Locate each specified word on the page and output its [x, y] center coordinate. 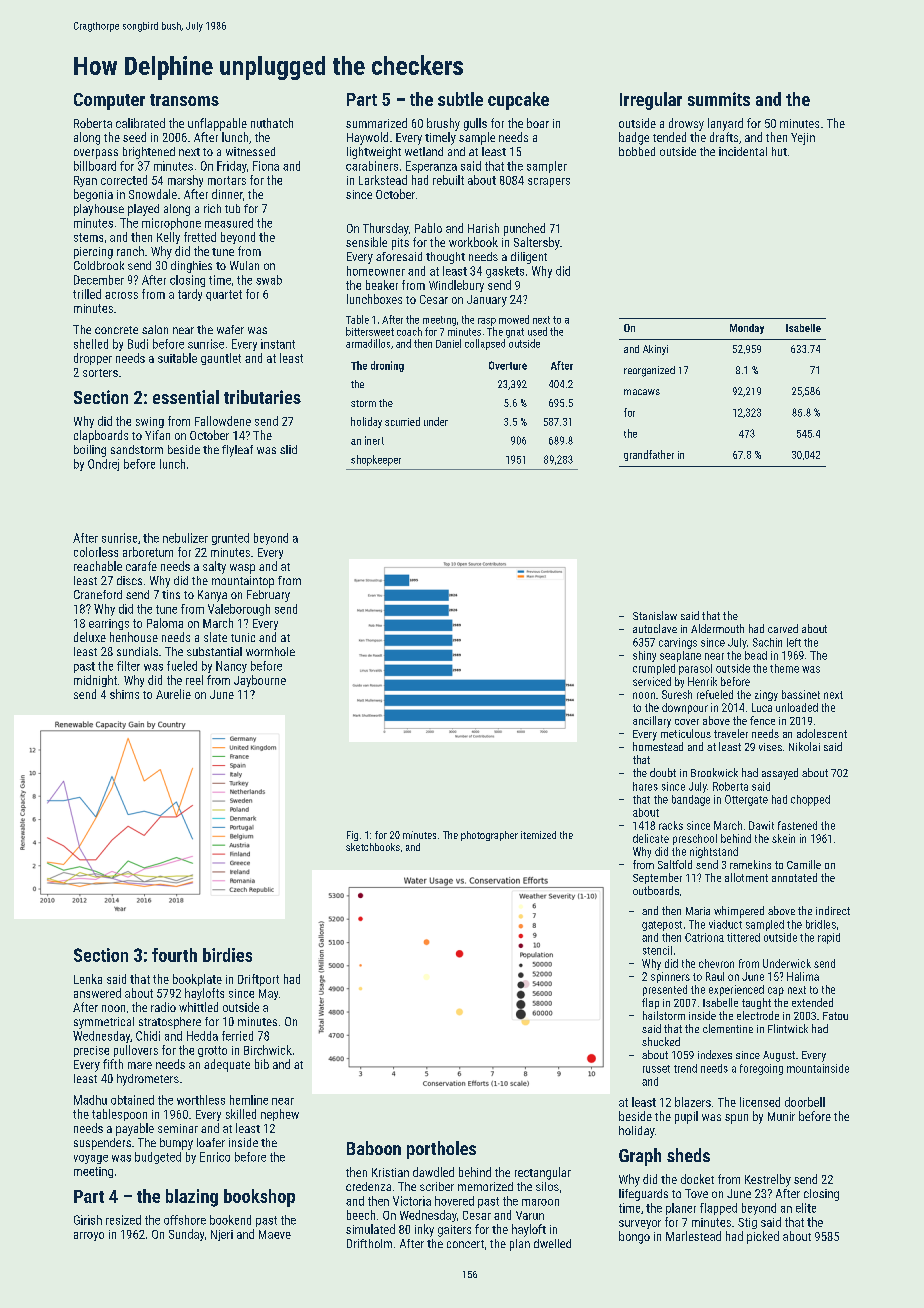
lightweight [374, 153]
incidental [743, 151]
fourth [174, 955]
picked [763, 1237]
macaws [642, 392]
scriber [437, 1186]
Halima [803, 976]
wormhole [270, 651]
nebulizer [185, 538]
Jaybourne [260, 681]
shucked [661, 1041]
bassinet [801, 694]
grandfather [649, 455]
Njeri [222, 1235]
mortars [227, 180]
